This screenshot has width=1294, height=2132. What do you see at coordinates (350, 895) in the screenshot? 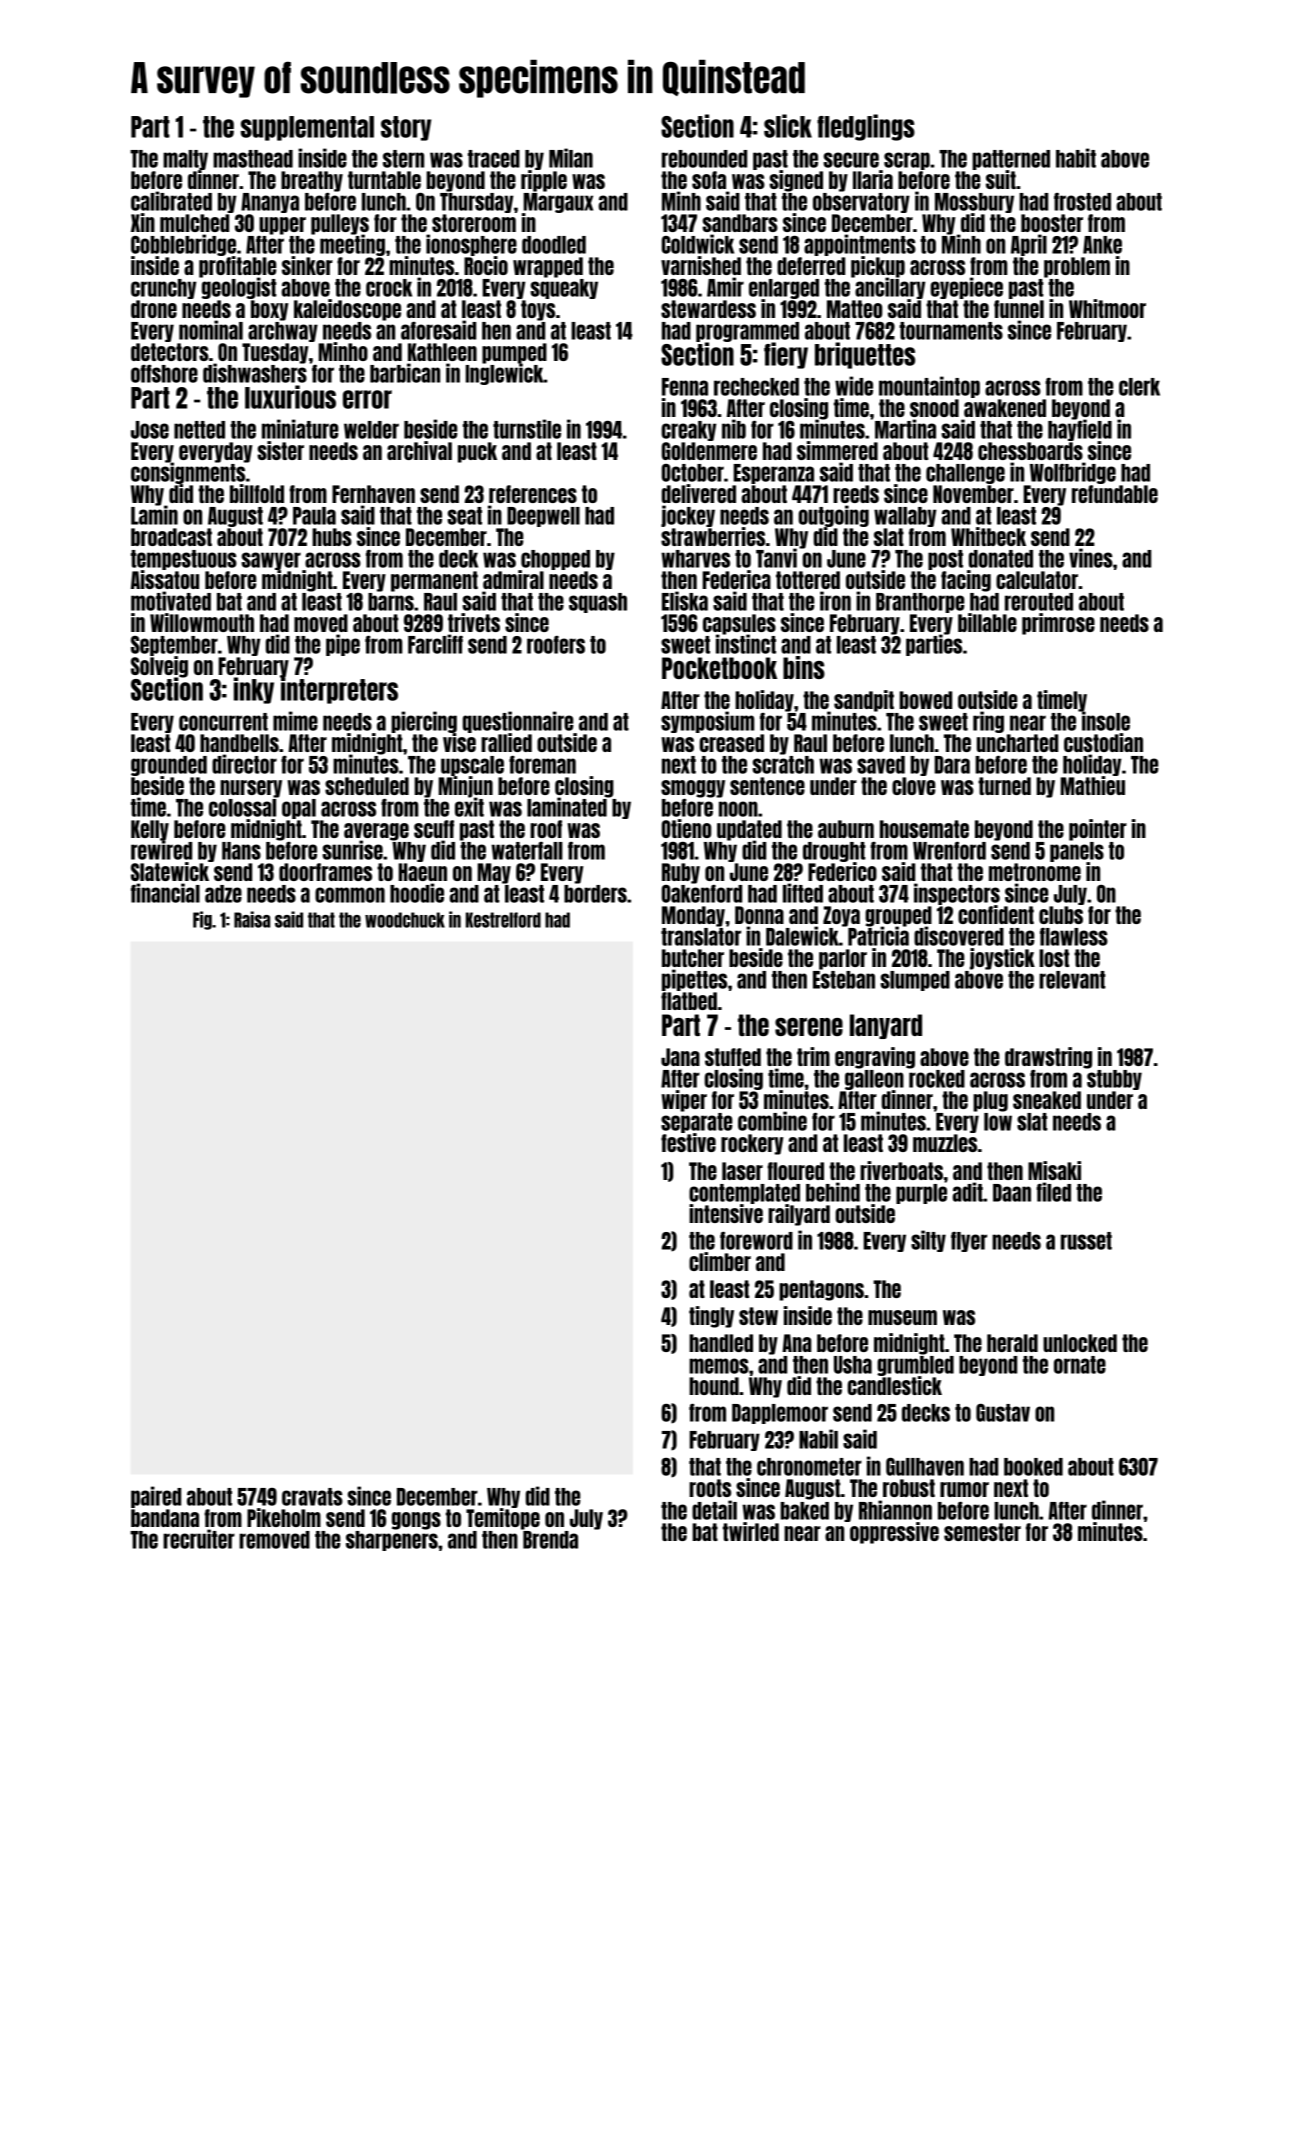
I see `common` at bounding box center [350, 895].
